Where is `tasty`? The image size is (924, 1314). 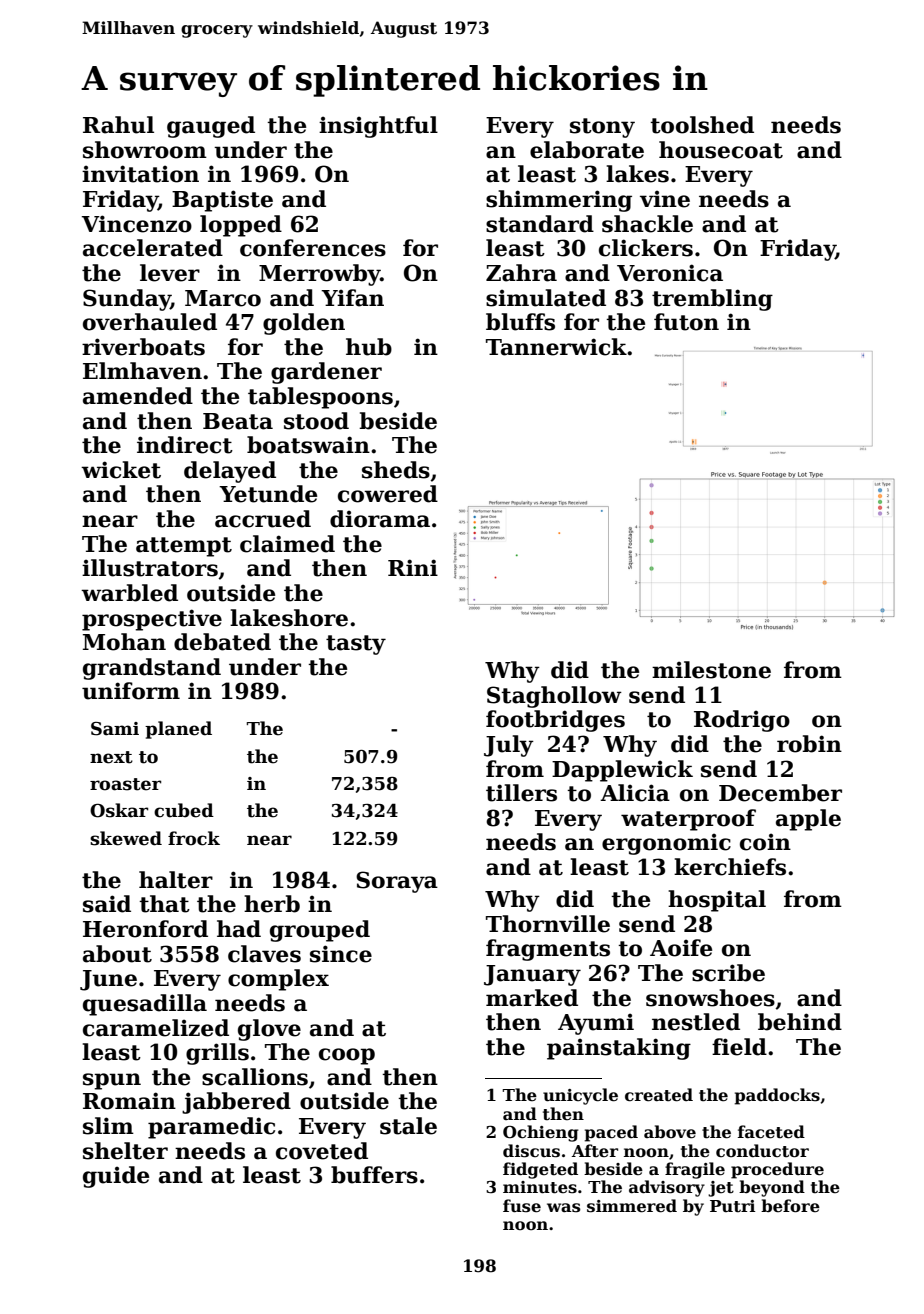 tasty is located at coordinates (356, 645).
